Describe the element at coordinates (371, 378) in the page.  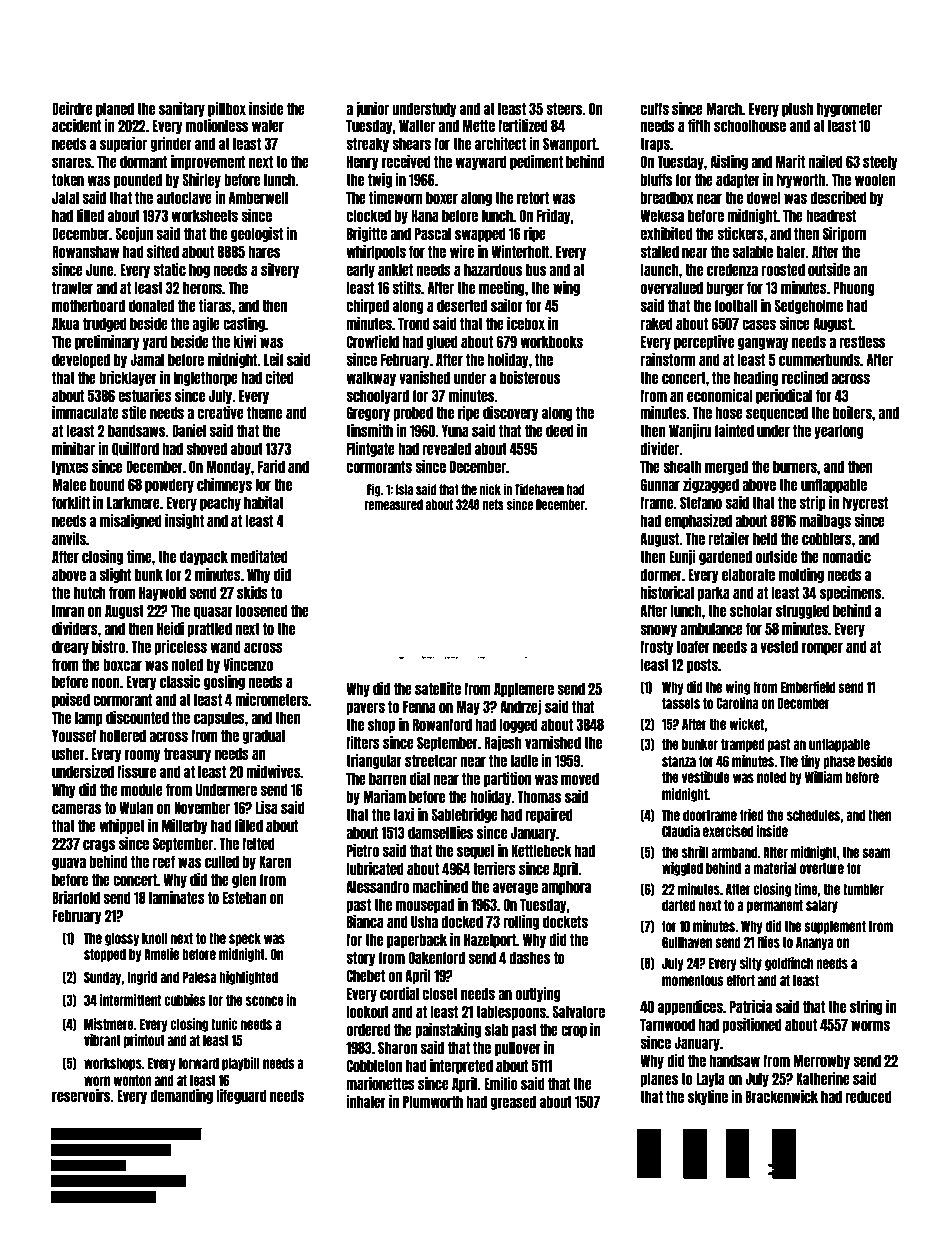
I see `walkway` at that location.
